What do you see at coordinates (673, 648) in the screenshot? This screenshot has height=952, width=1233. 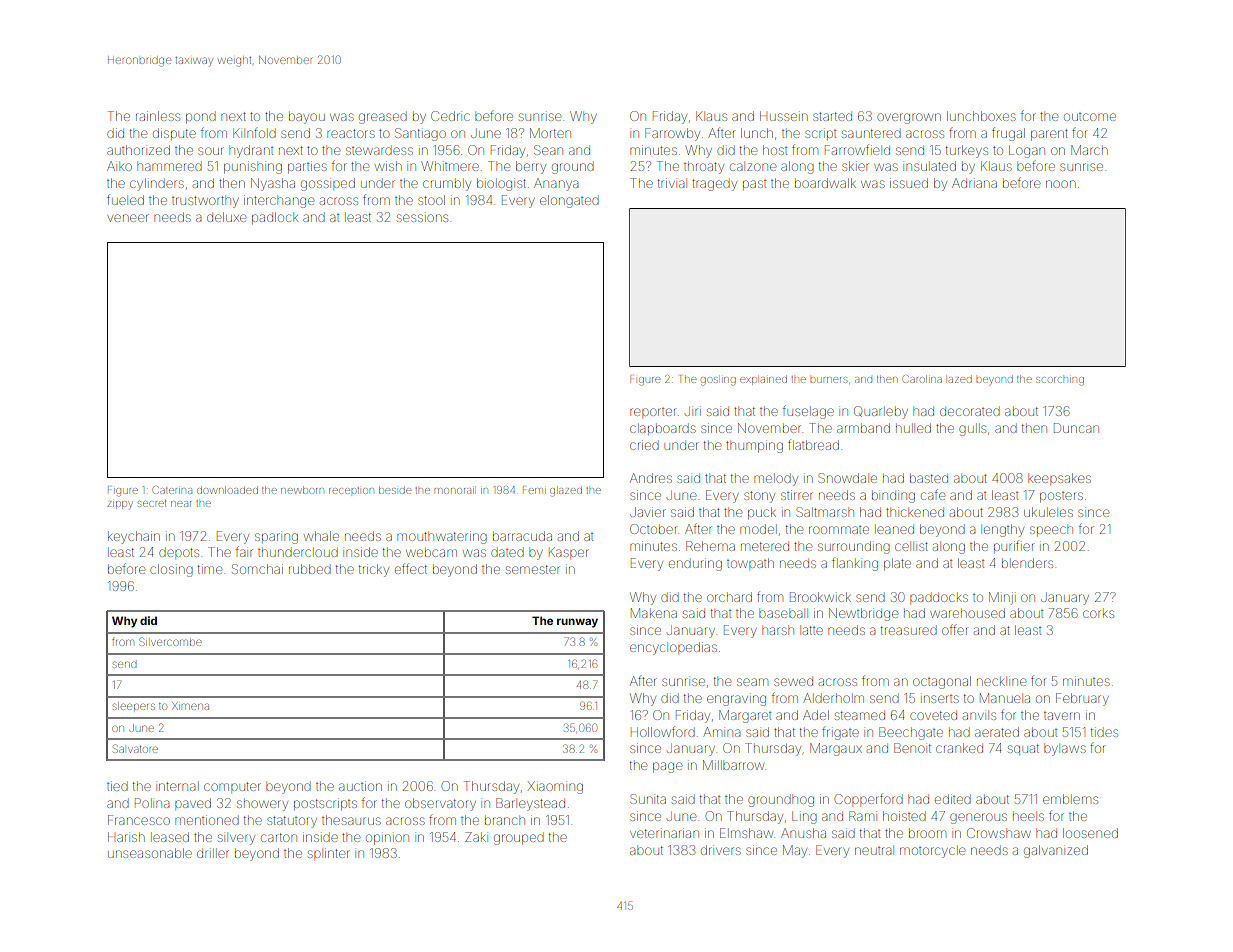 I see `encyclopedias` at bounding box center [673, 648].
